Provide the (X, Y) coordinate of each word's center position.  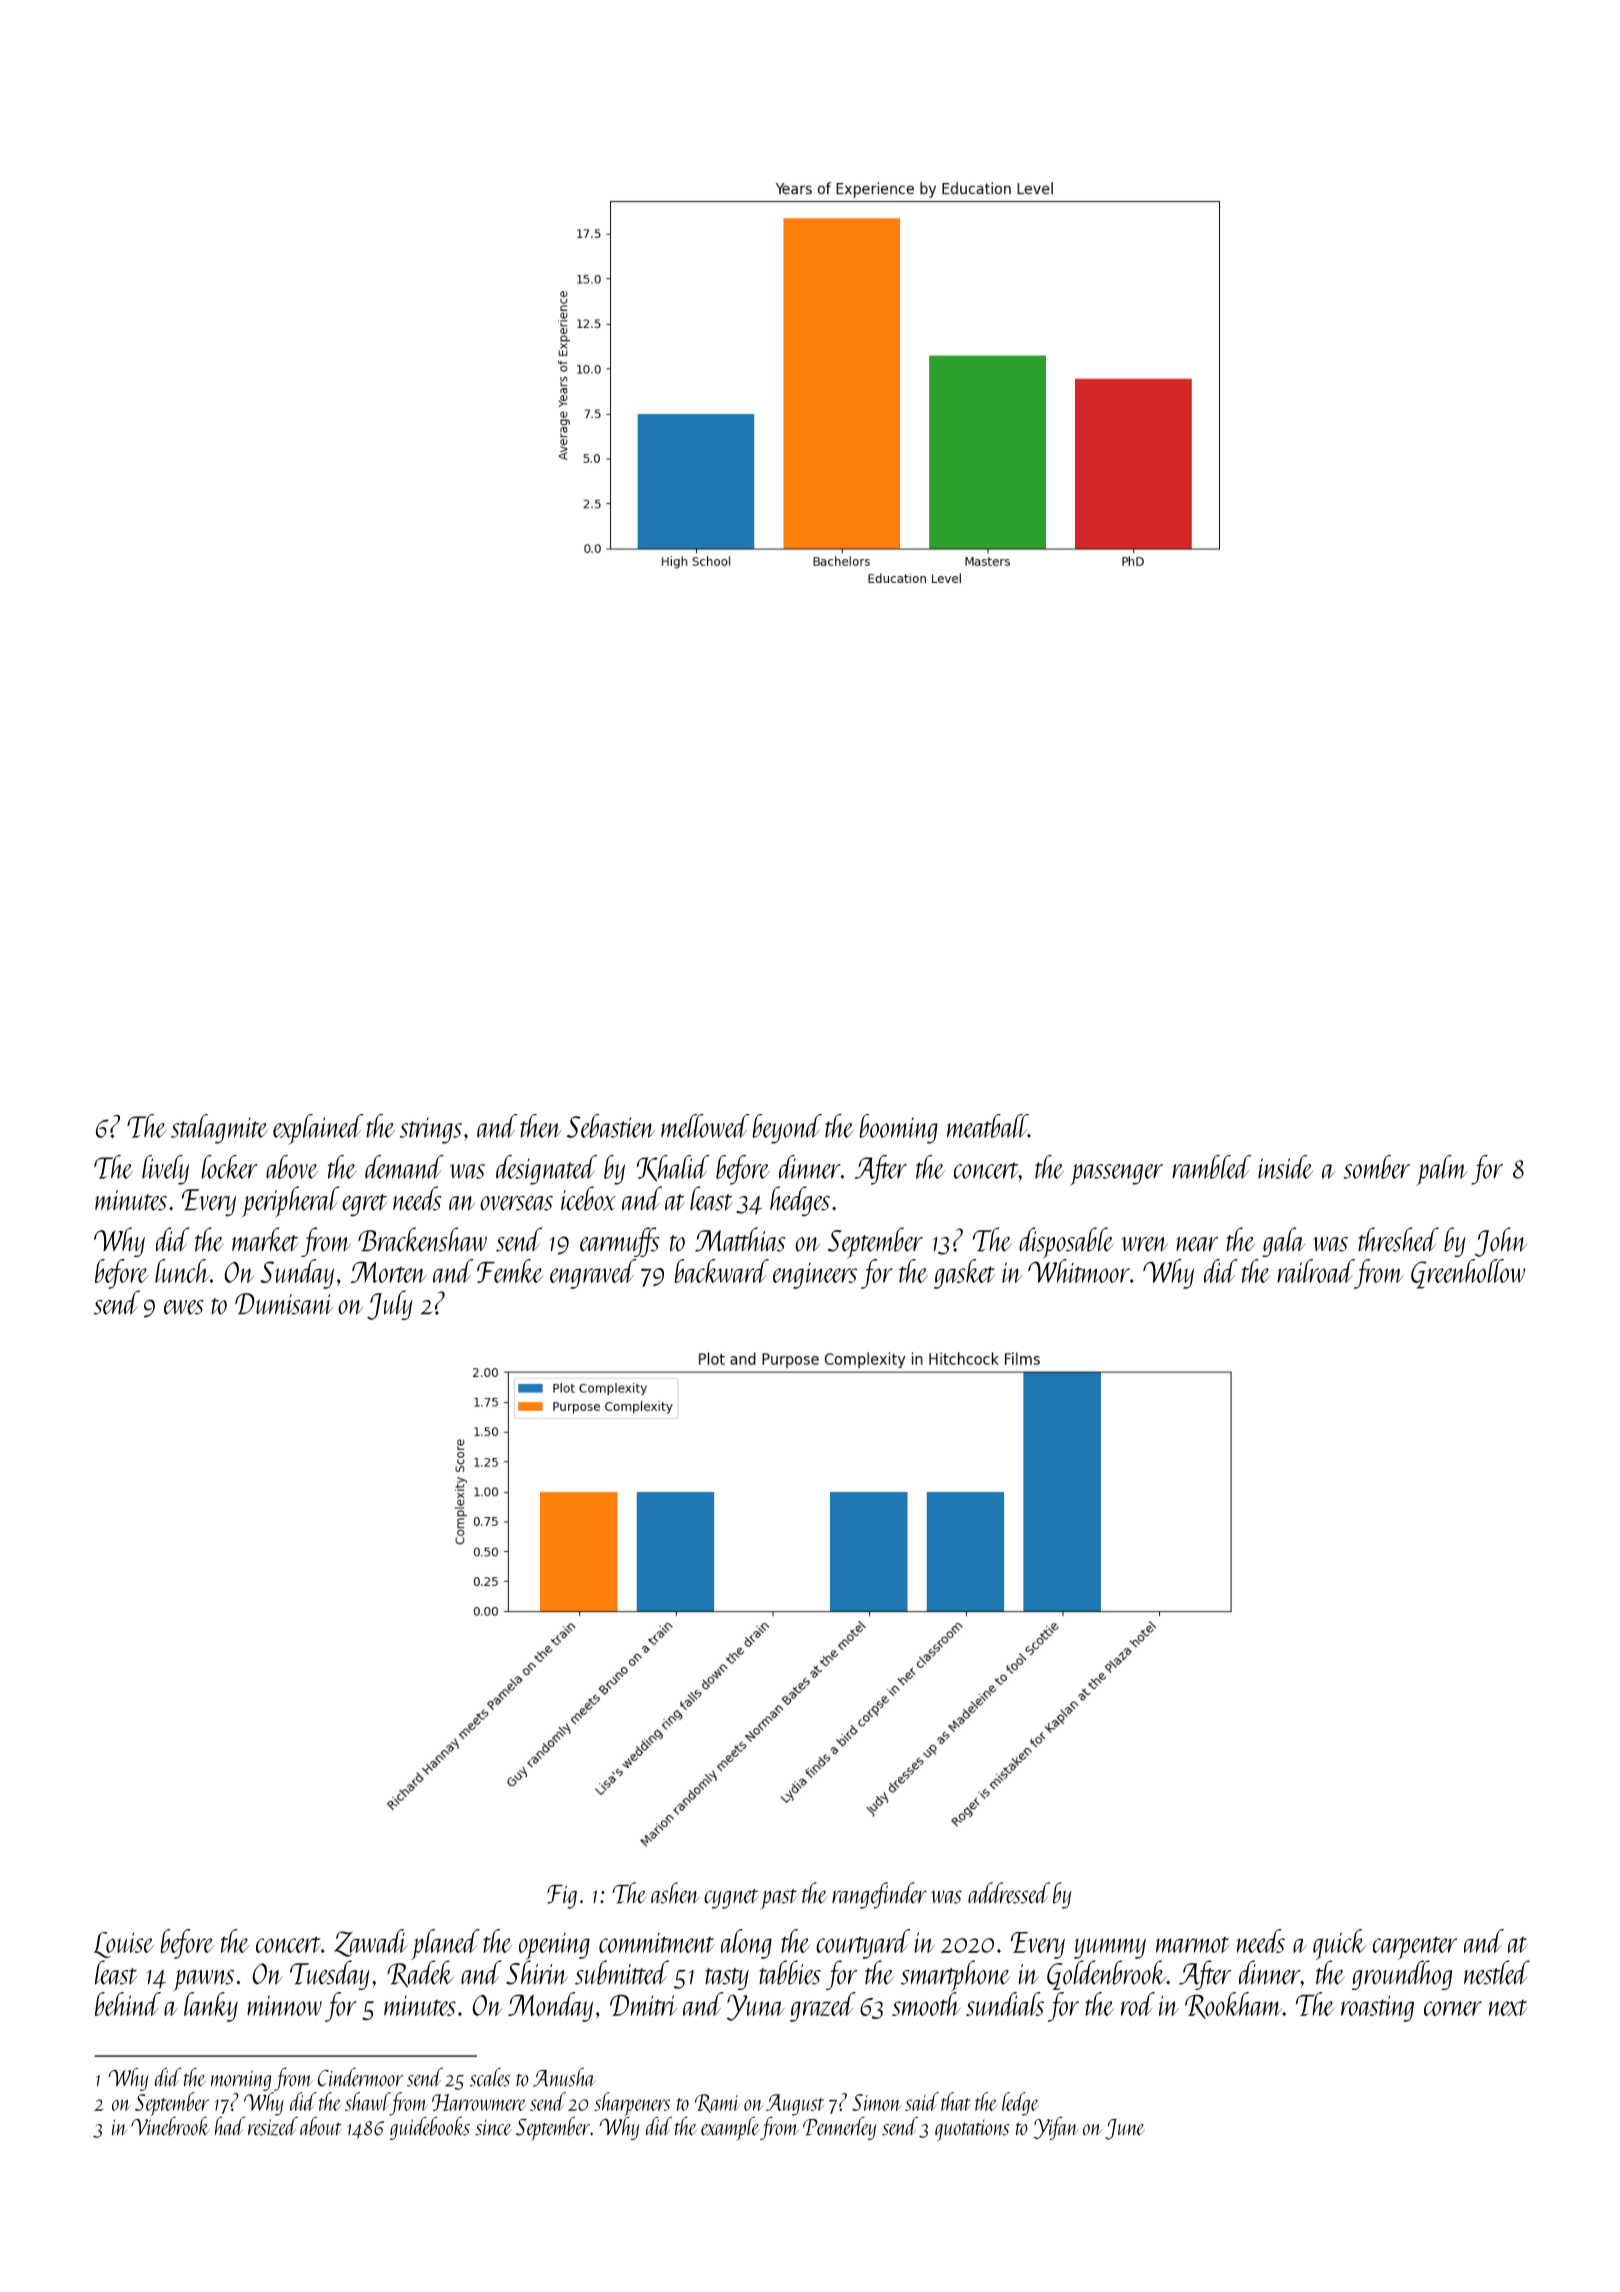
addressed (1009, 1893)
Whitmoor (1079, 1271)
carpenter (1415, 1948)
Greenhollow (1468, 1274)
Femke (510, 1271)
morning (241, 2080)
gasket (964, 1274)
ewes (184, 1307)
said (922, 2101)
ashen (675, 1893)
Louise (123, 1945)
